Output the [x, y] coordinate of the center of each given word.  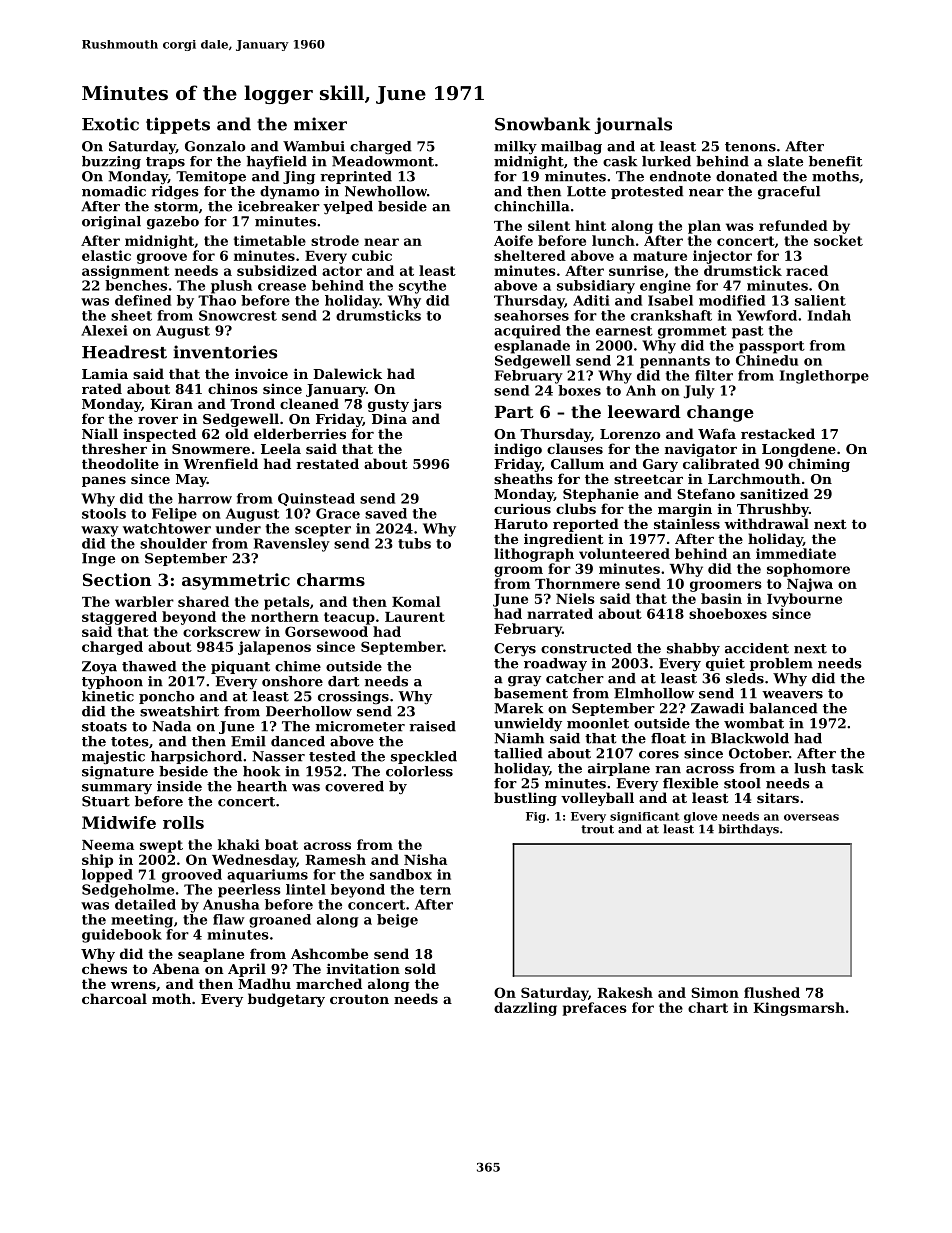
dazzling [525, 1009]
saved [386, 513]
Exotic [110, 124]
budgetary [286, 1000]
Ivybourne [804, 600]
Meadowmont [383, 161]
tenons [750, 147]
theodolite [120, 463]
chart [708, 1007]
